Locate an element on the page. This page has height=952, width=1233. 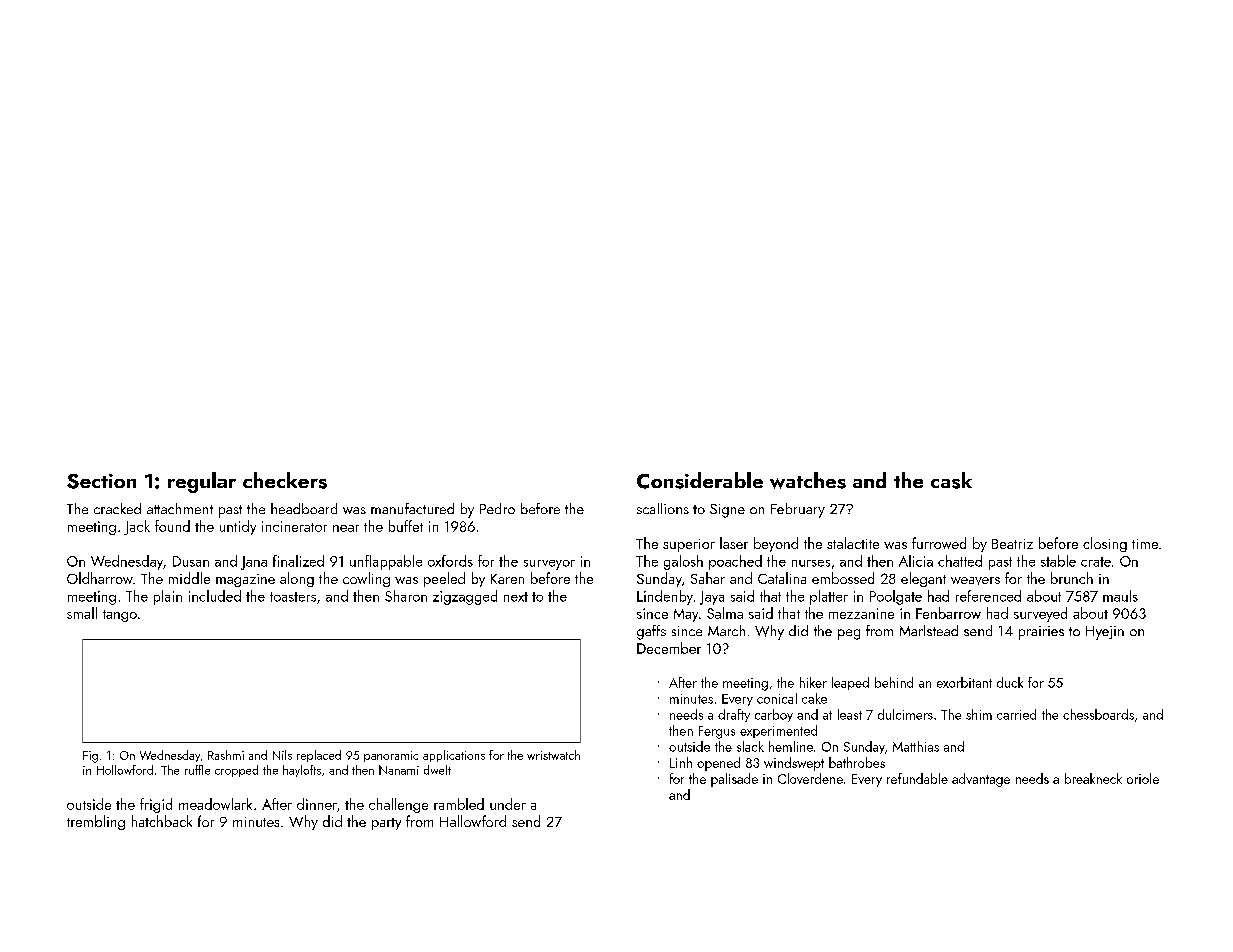
duck is located at coordinates (1010, 682).
